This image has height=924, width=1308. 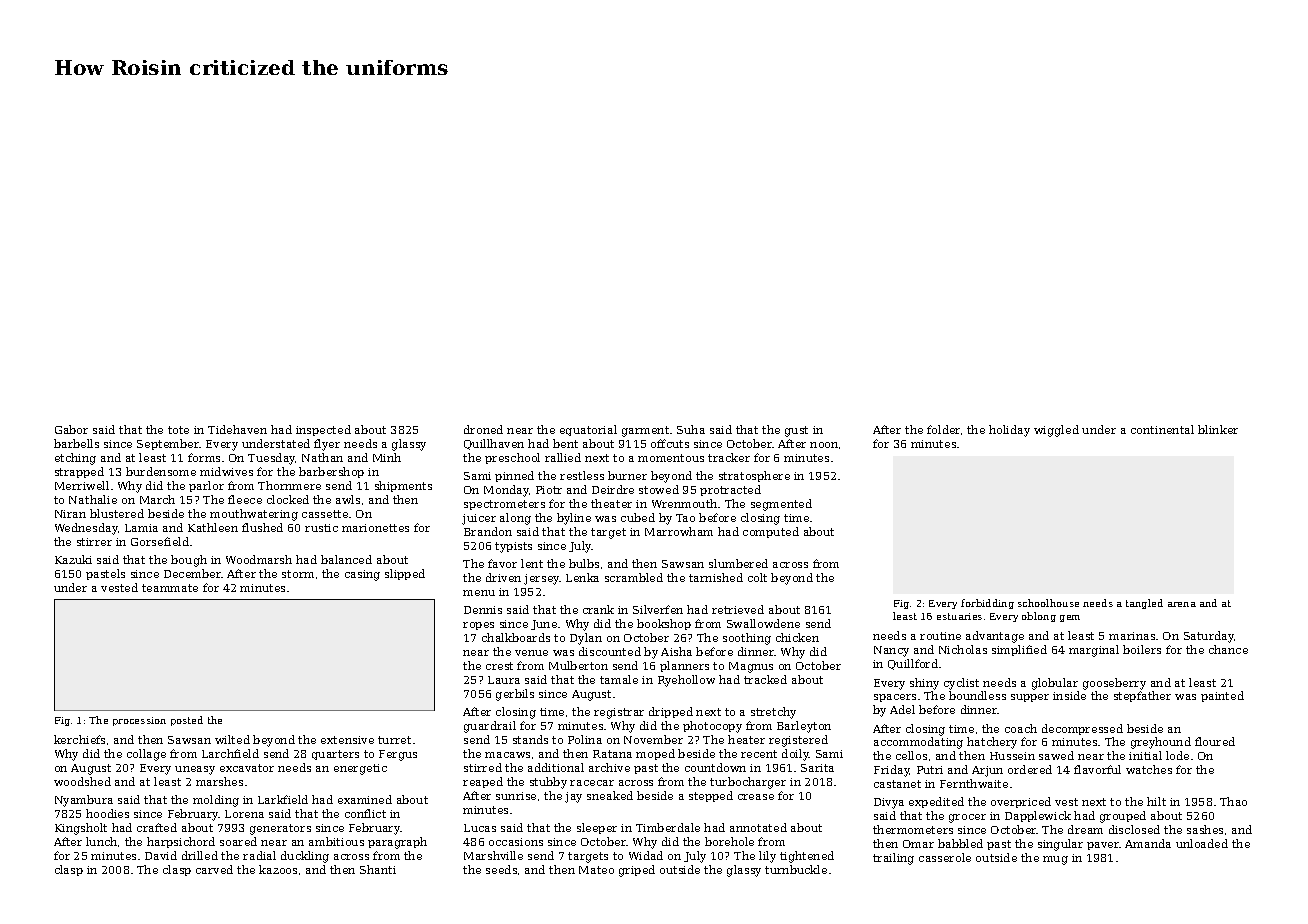 I want to click on carved, so click(x=214, y=869).
